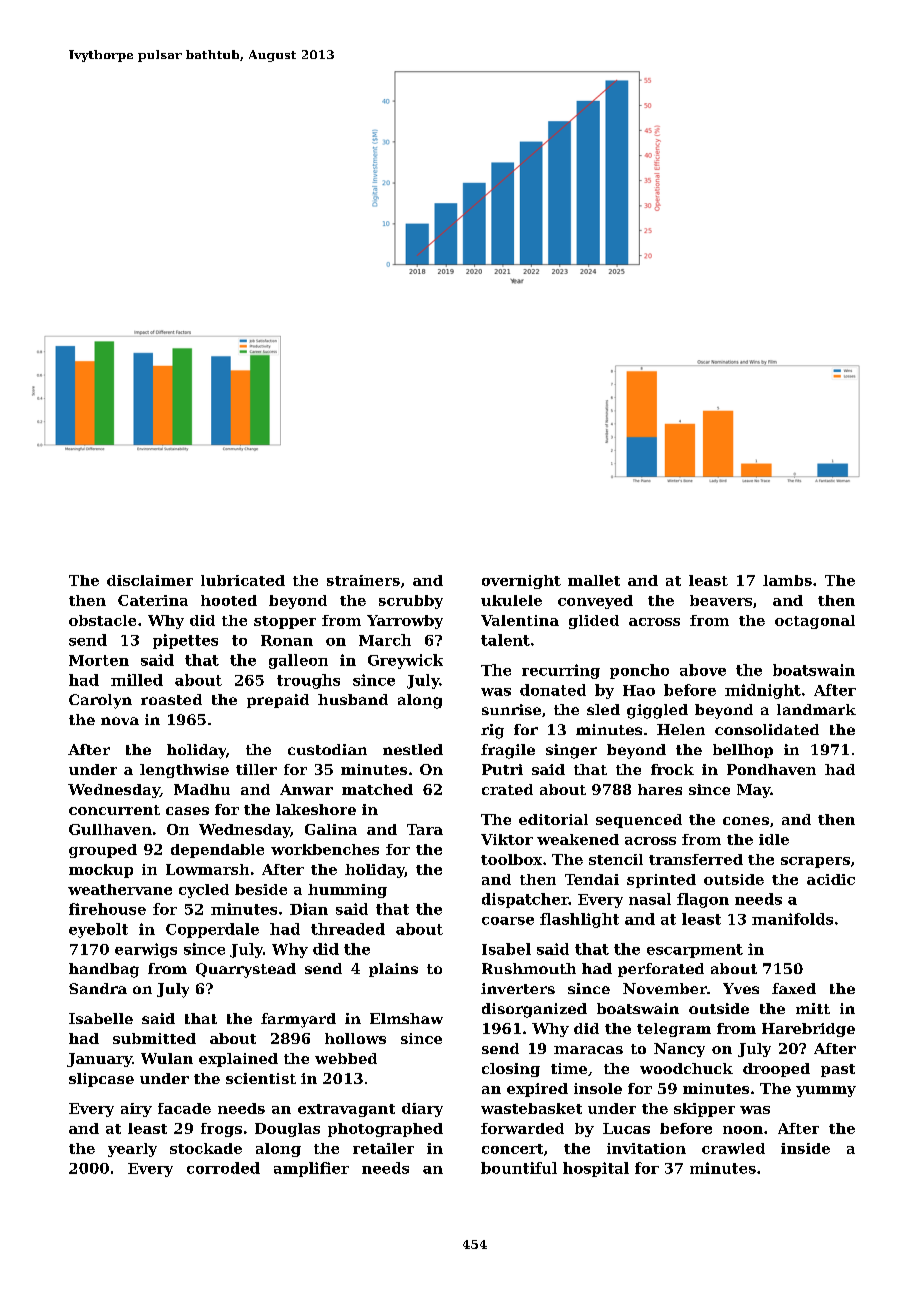 The width and height of the screenshot is (924, 1308). I want to click on manifolds, so click(792, 919).
